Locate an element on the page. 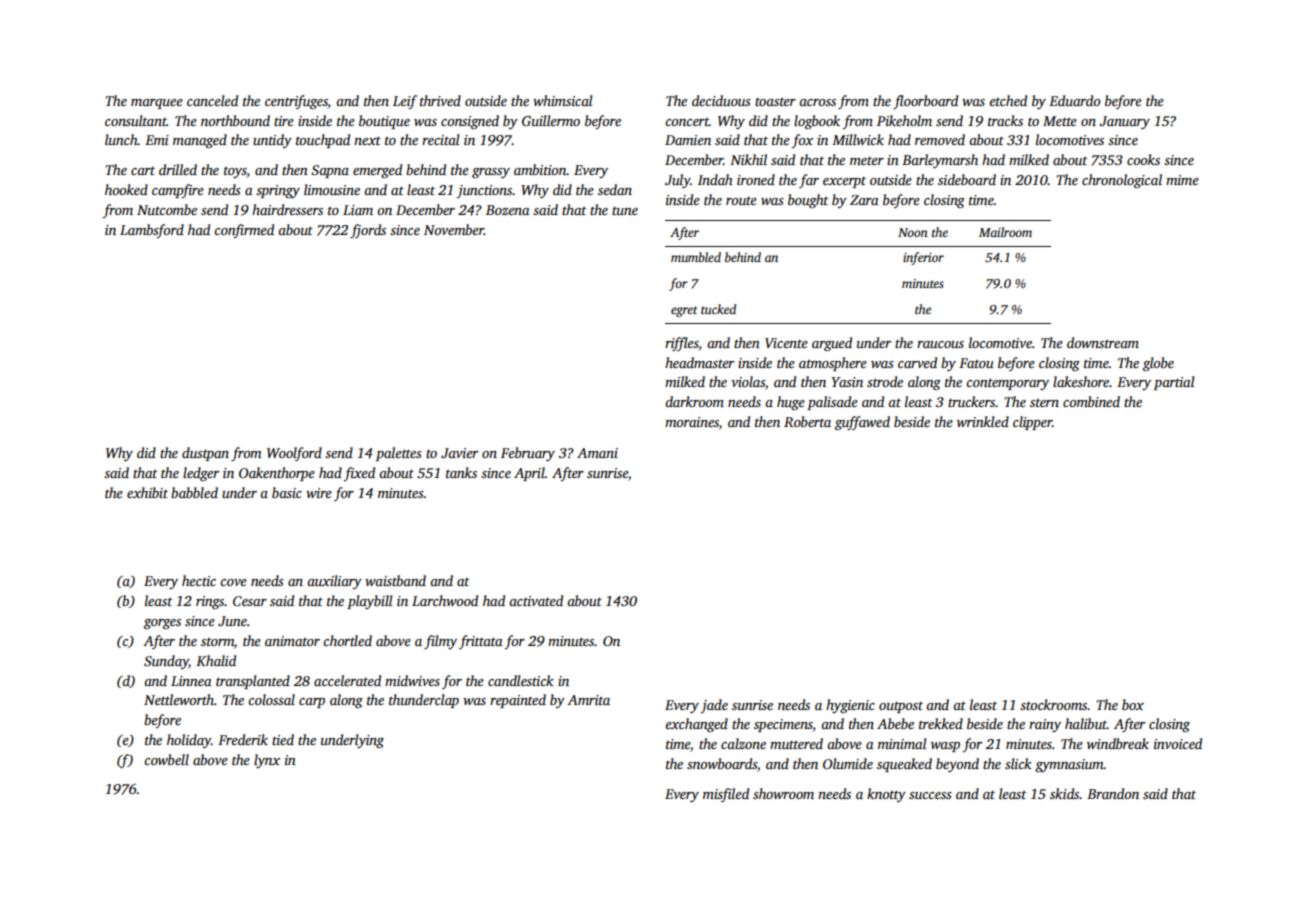 This page has height=924, width=1308. snowboards is located at coordinates (722, 763).
